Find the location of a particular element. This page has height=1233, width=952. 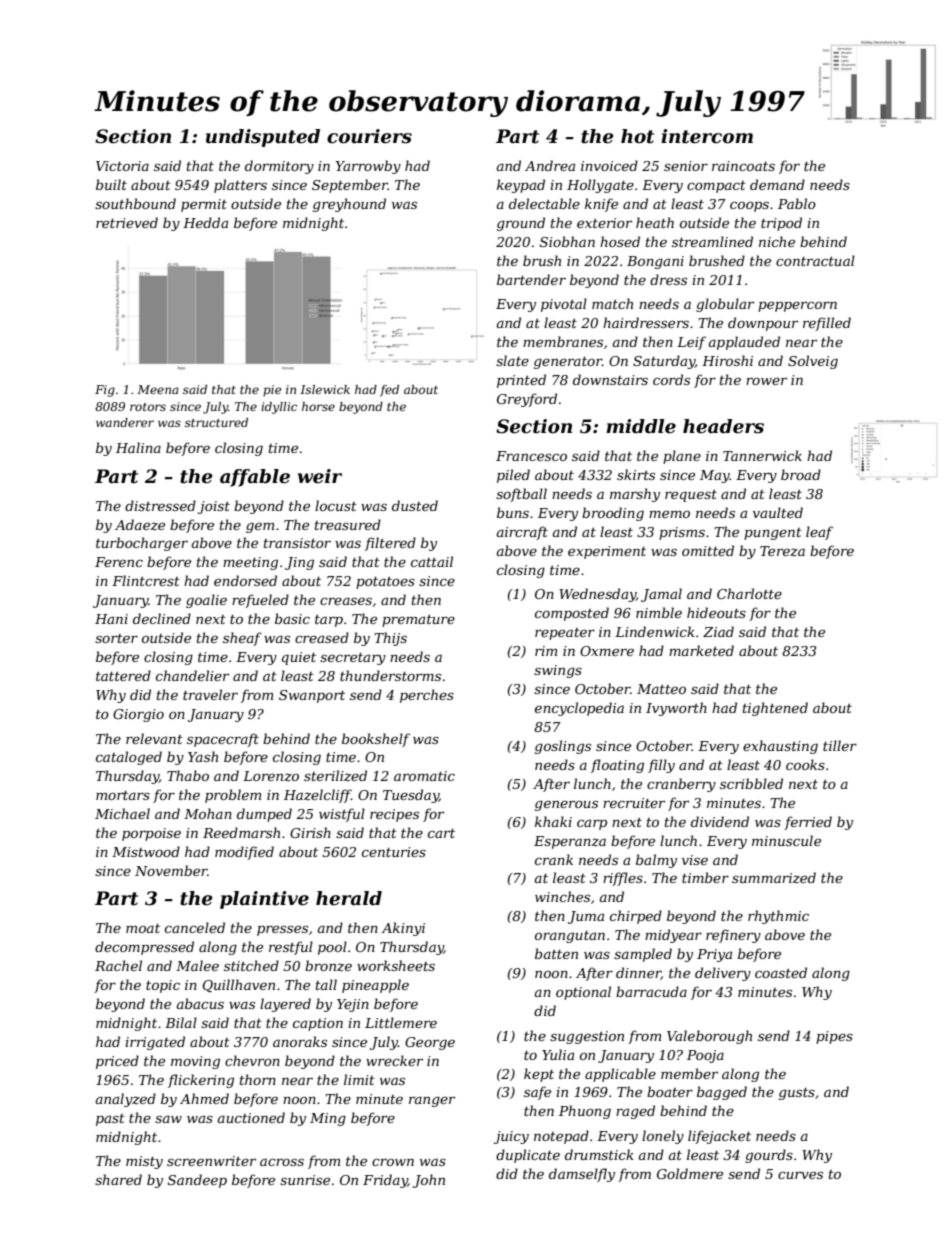

presses is located at coordinates (282, 930).
